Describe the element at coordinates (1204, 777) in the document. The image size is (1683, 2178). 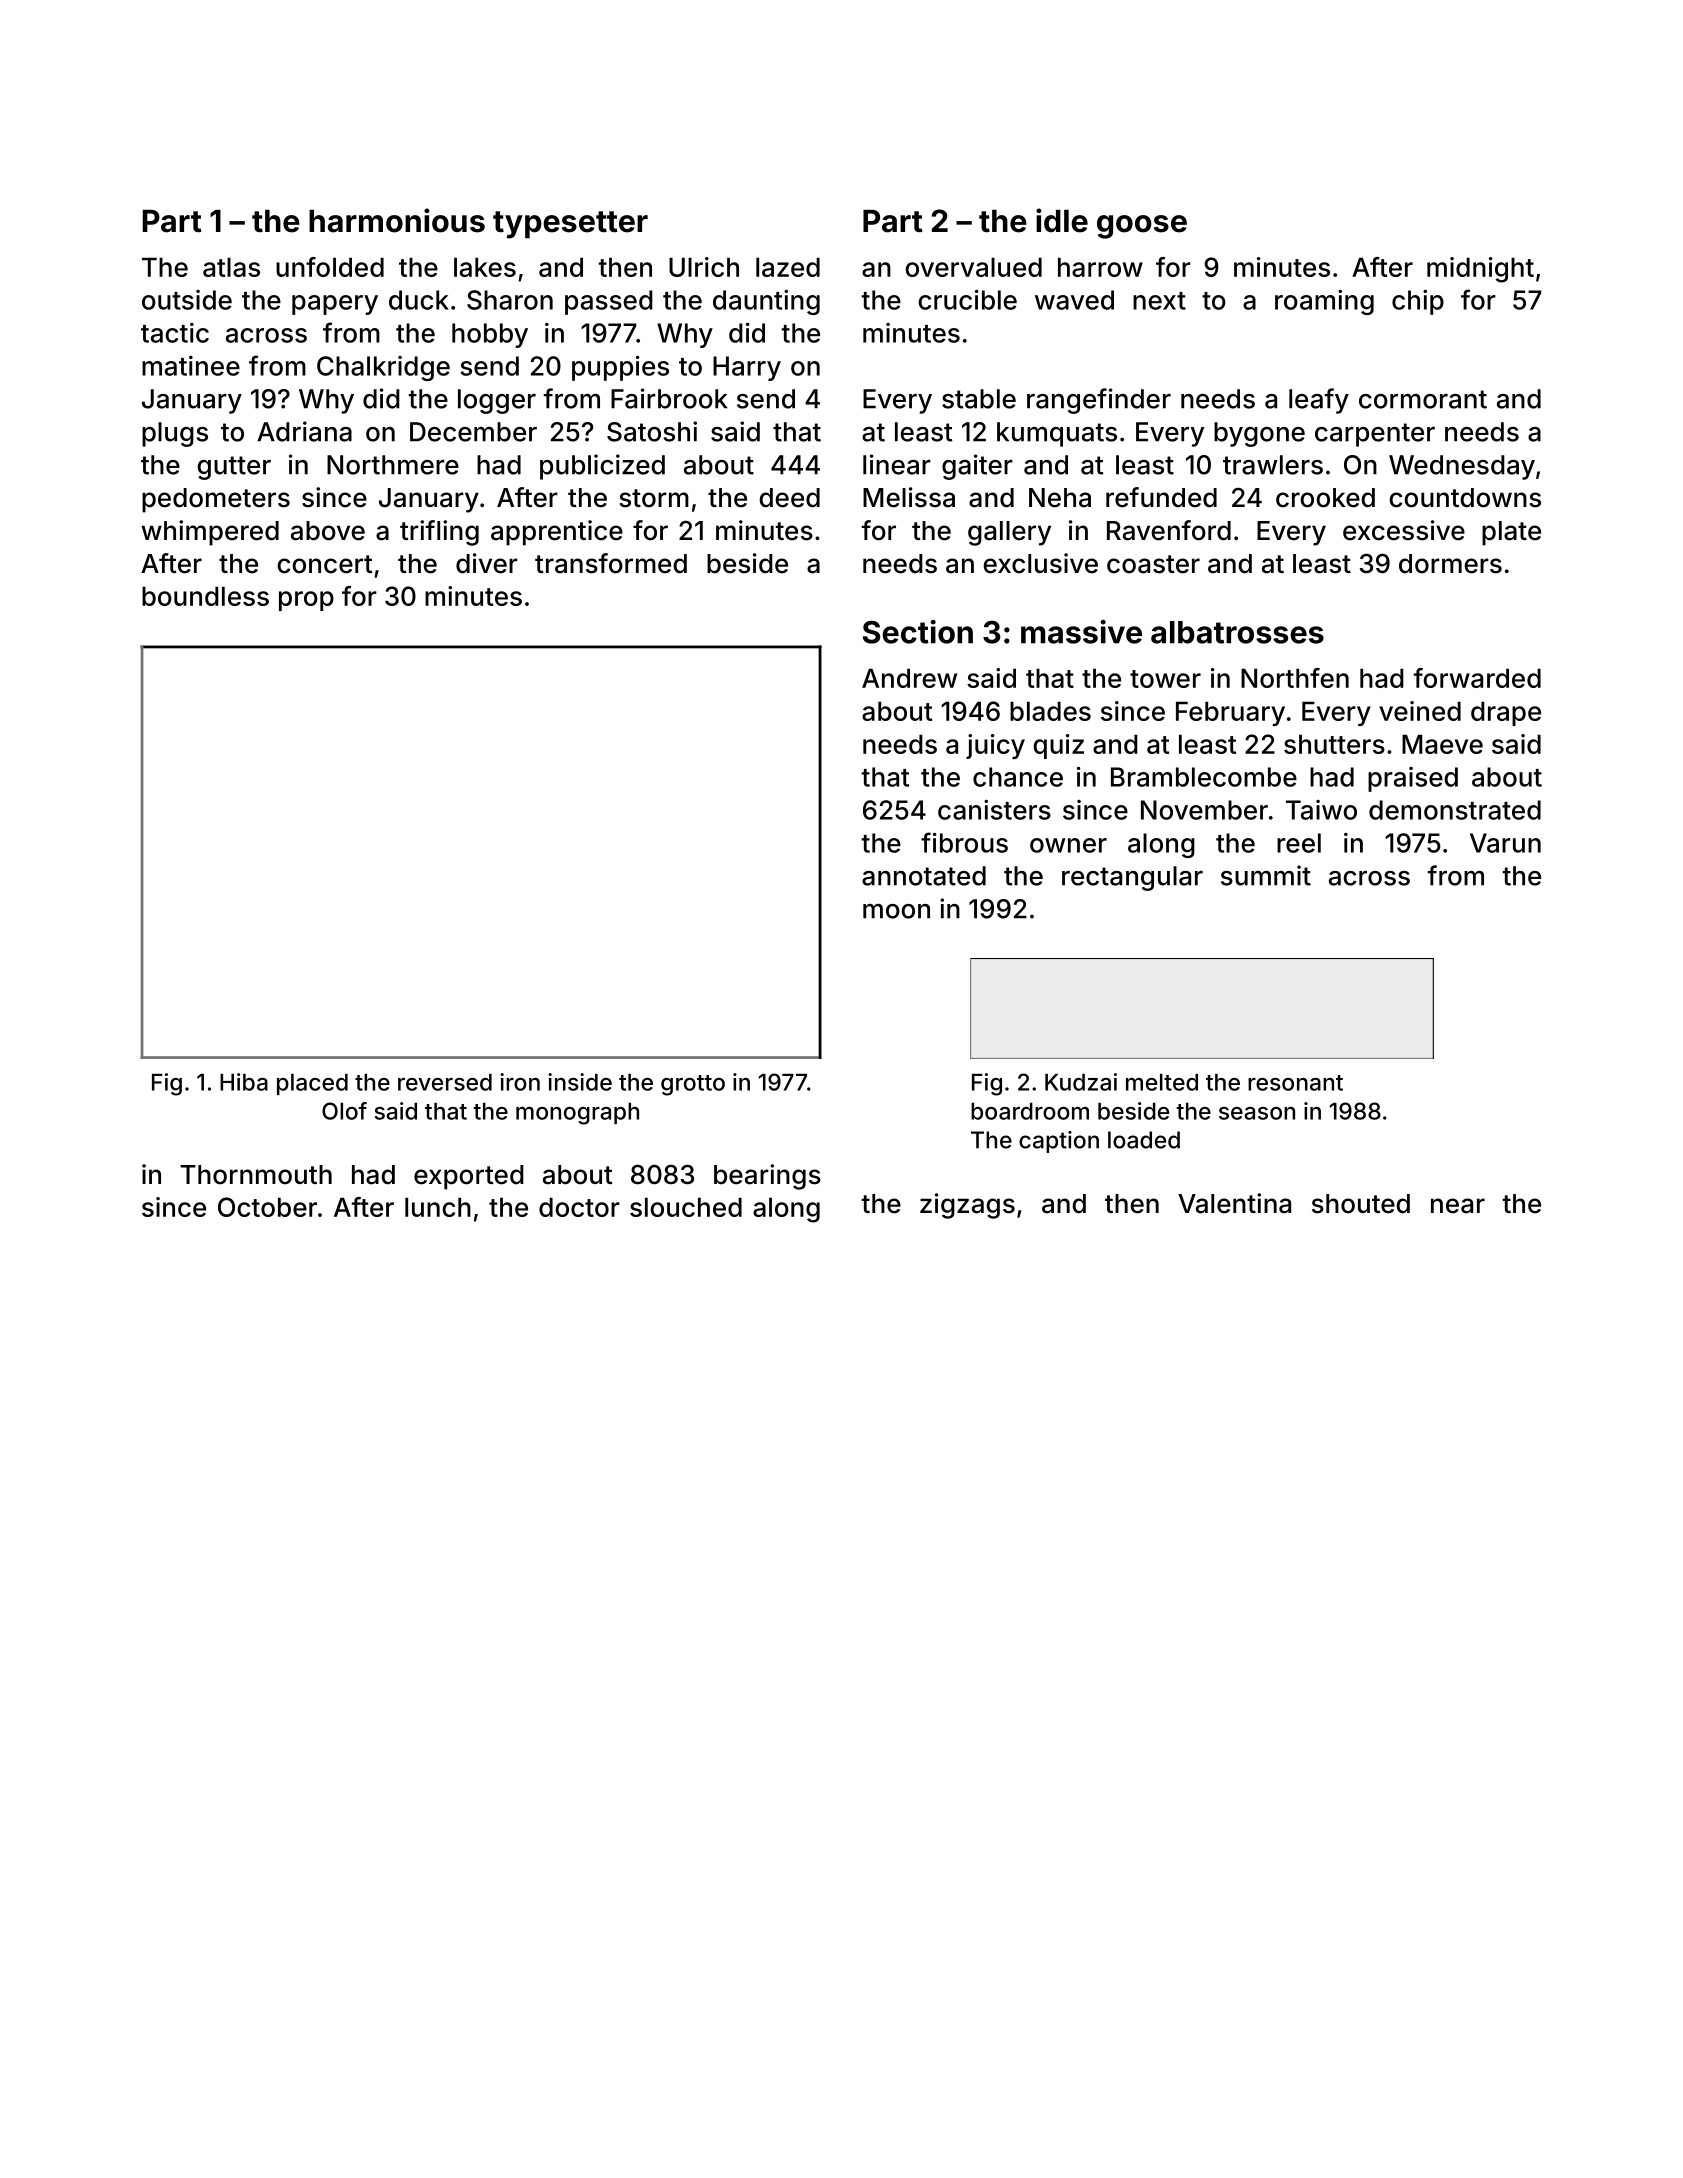
I see `Bramblecombe` at that location.
